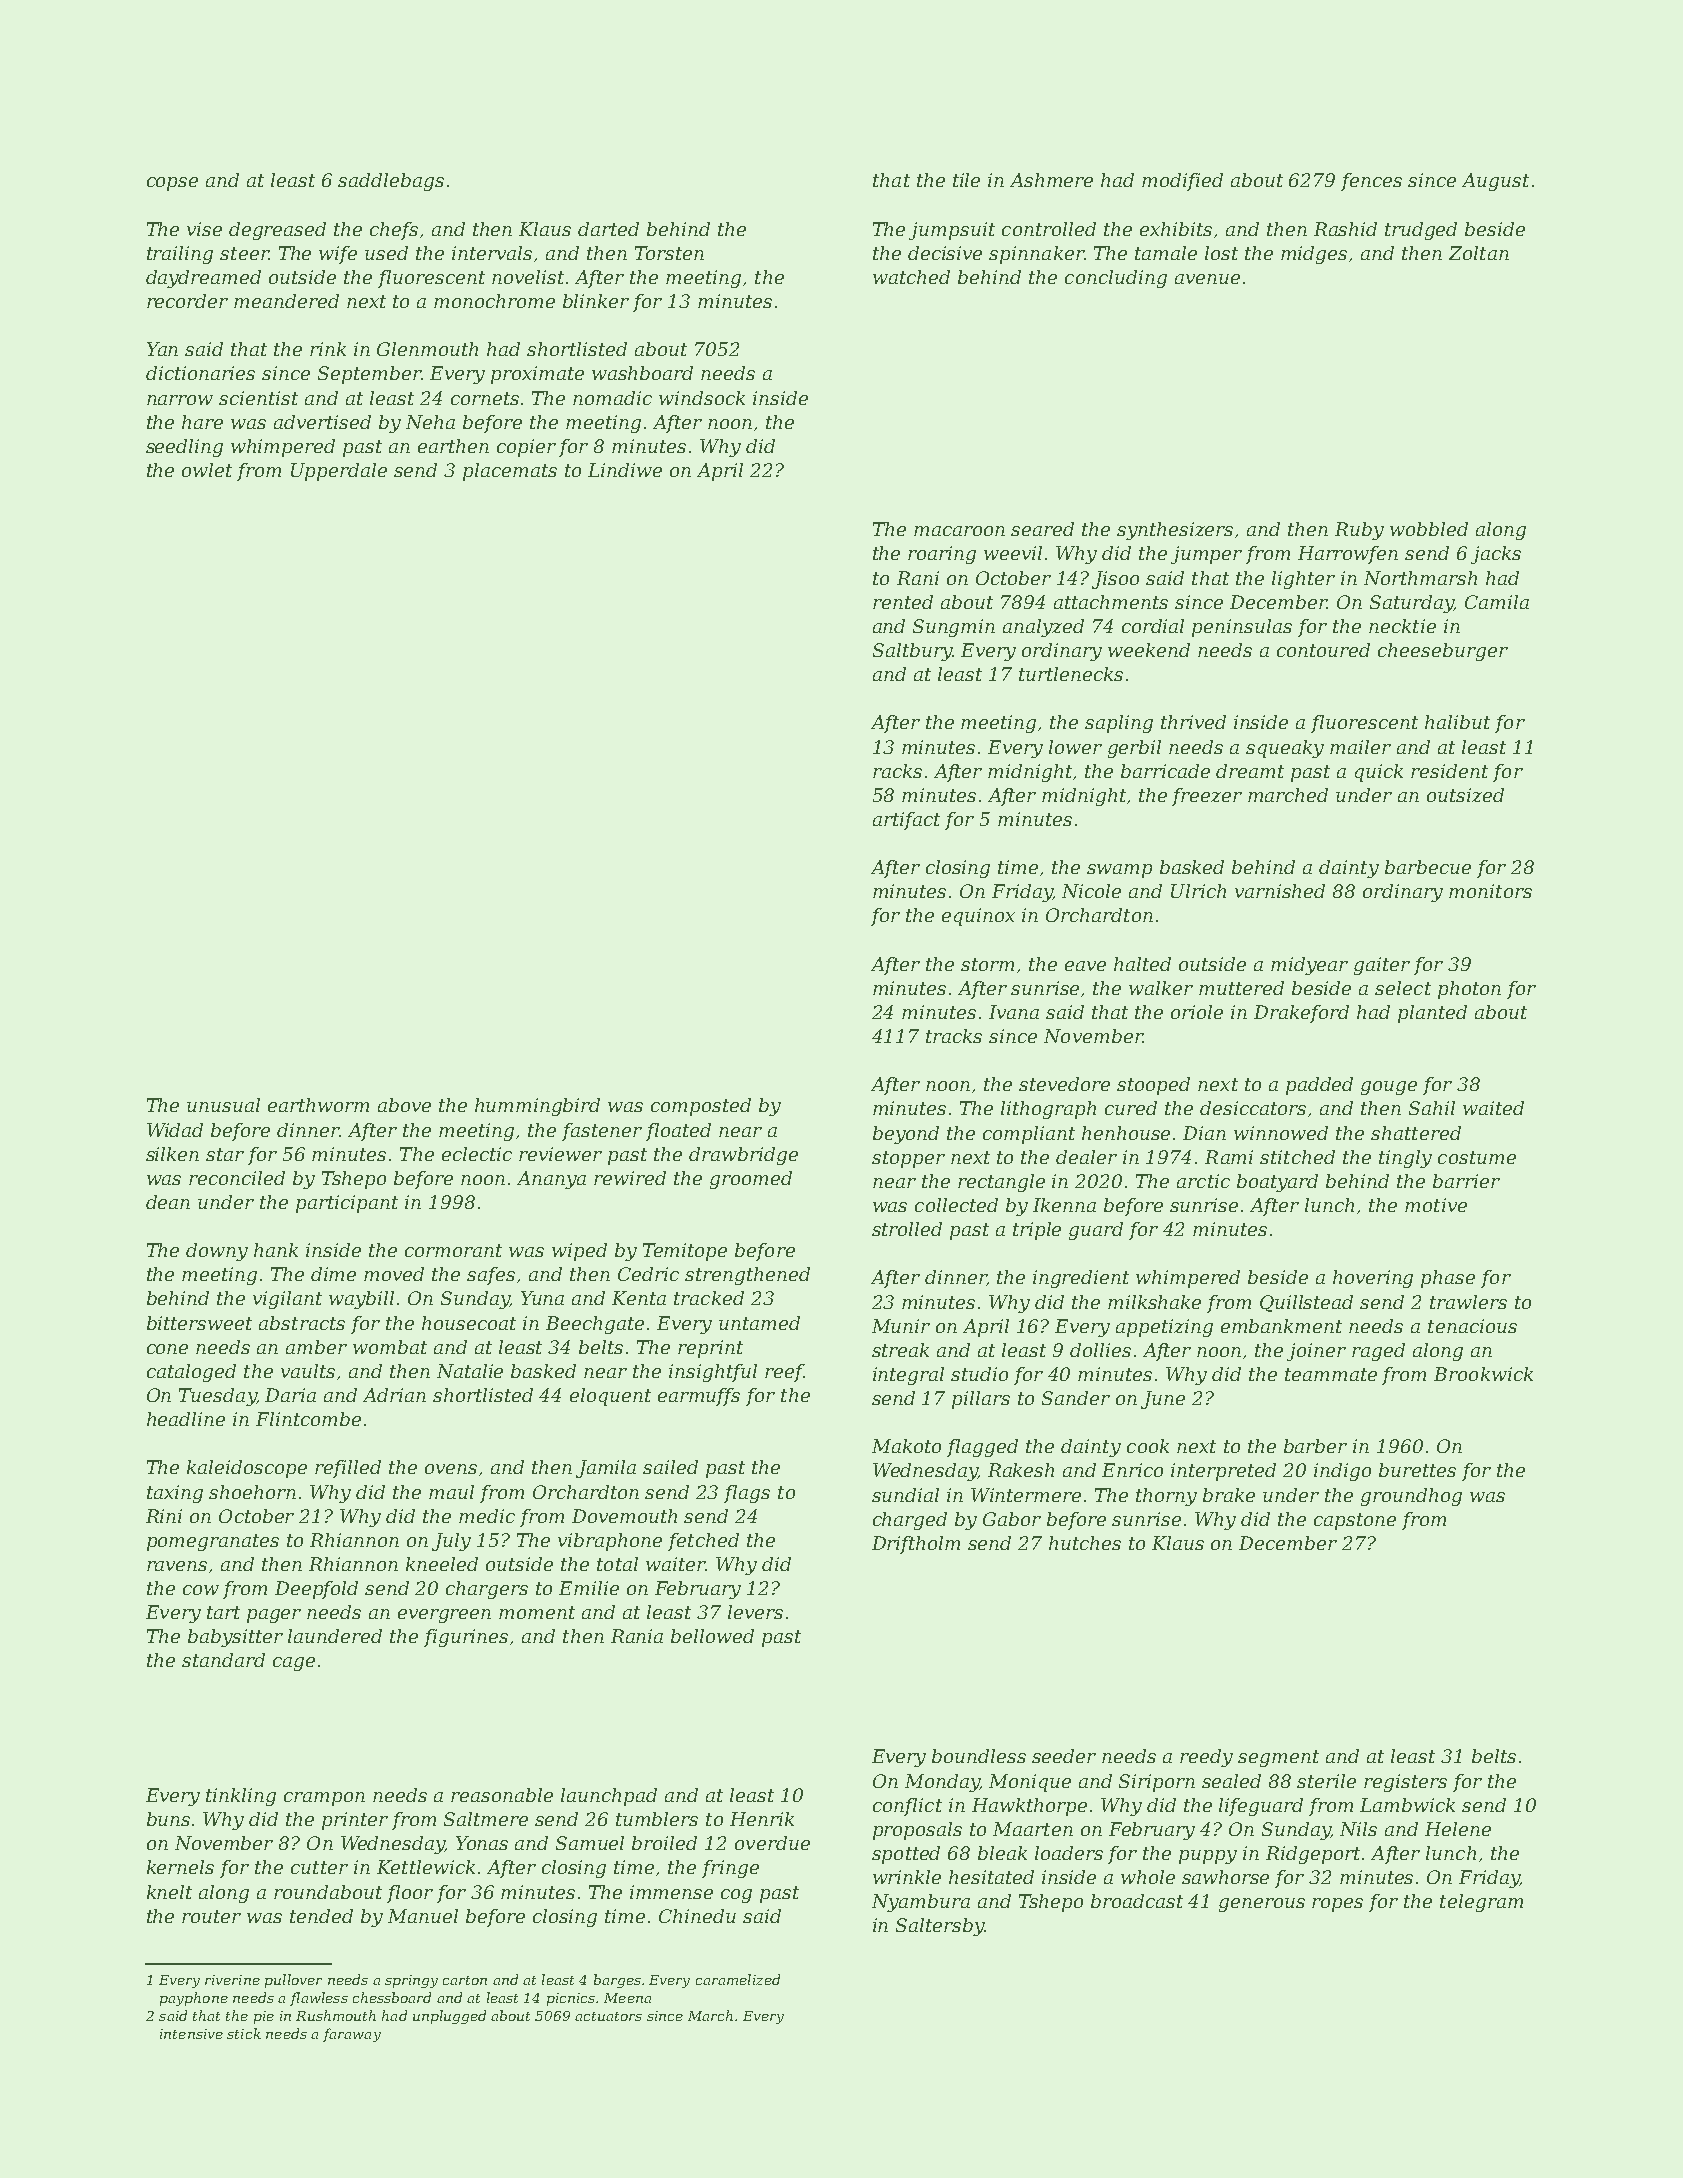  What do you see at coordinates (1337, 1905) in the screenshot?
I see `ropes` at bounding box center [1337, 1905].
